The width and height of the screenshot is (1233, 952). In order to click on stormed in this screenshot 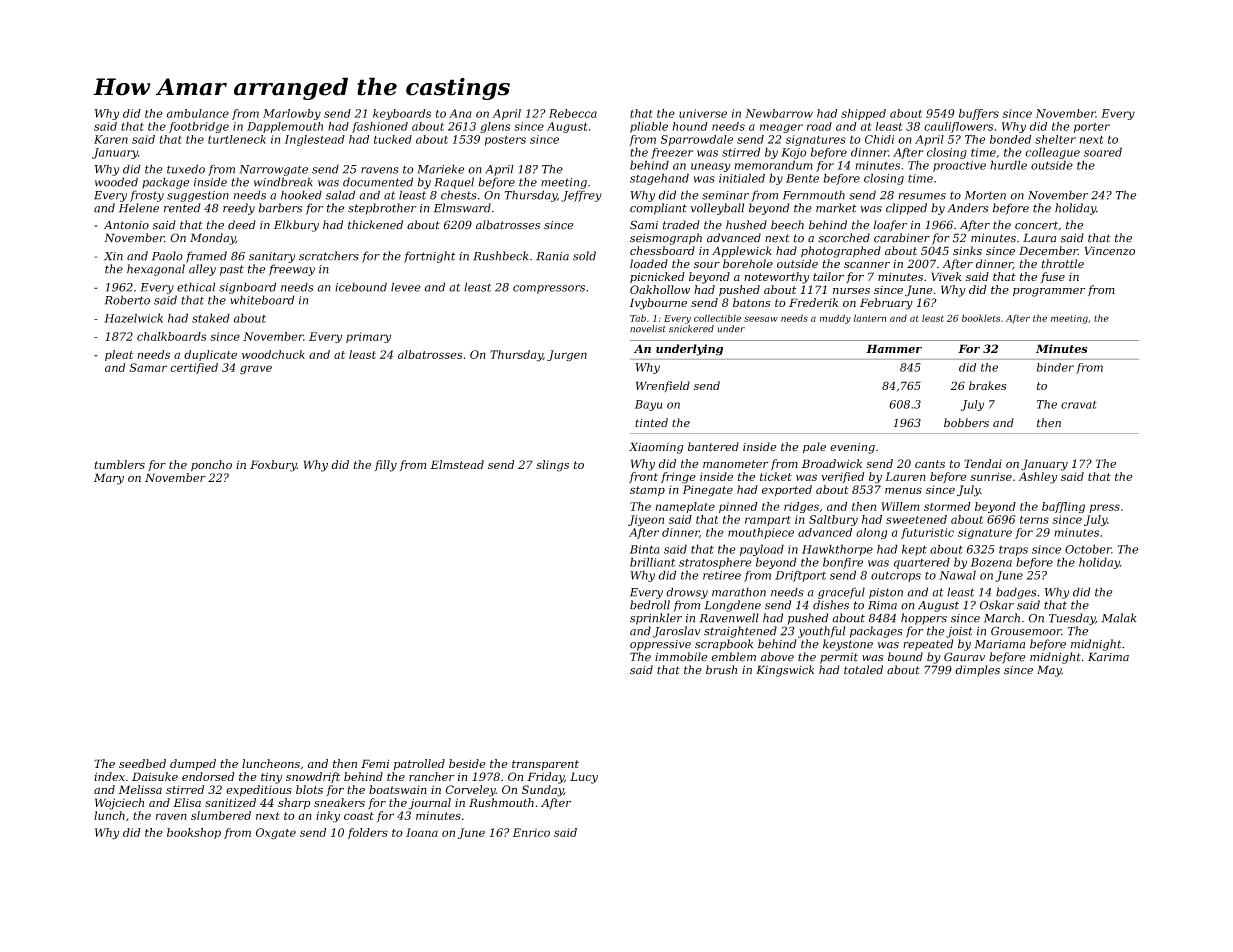, I will do `click(947, 506)`.
